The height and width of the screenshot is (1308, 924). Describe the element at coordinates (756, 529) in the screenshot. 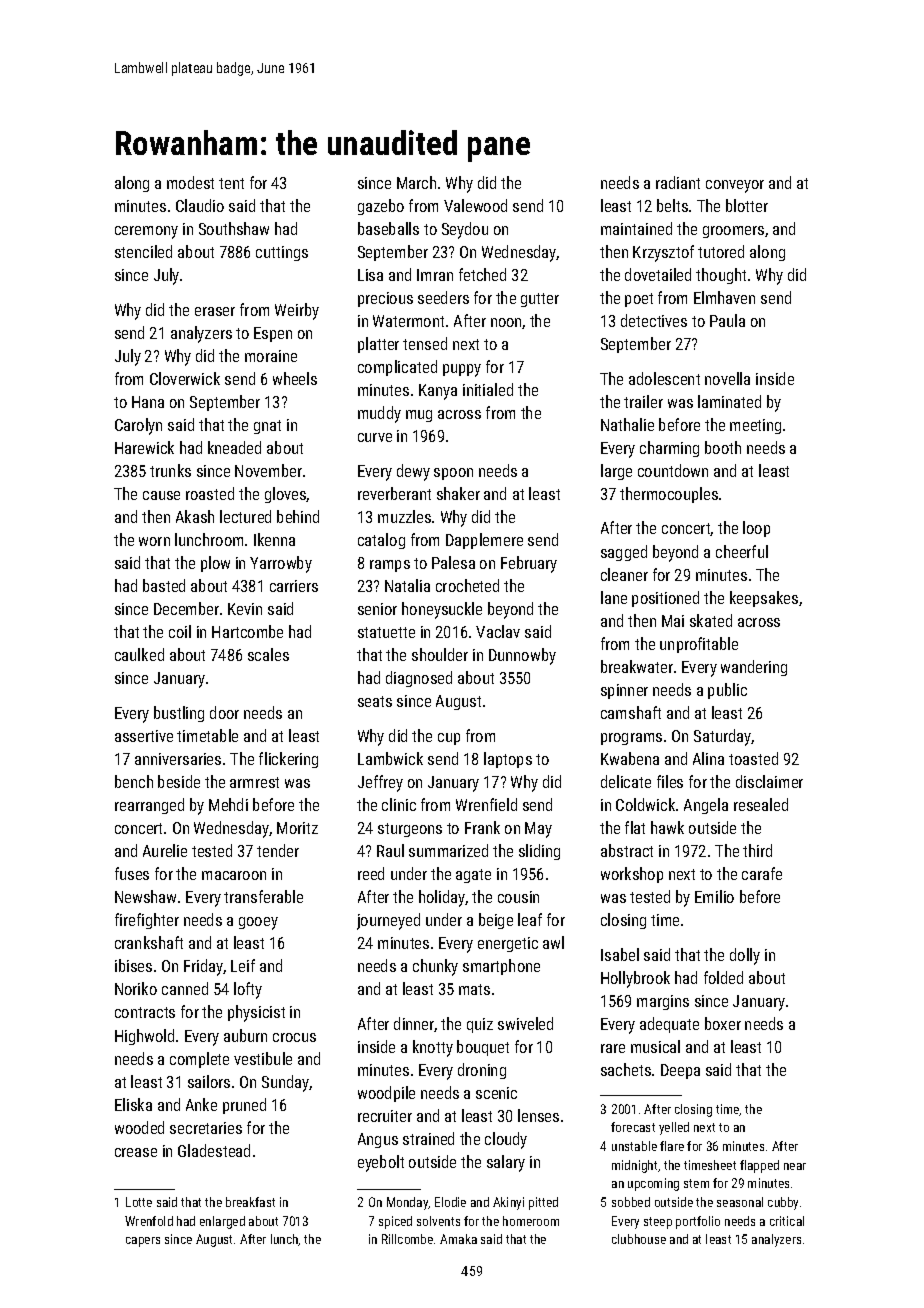

I see `loop` at that location.
